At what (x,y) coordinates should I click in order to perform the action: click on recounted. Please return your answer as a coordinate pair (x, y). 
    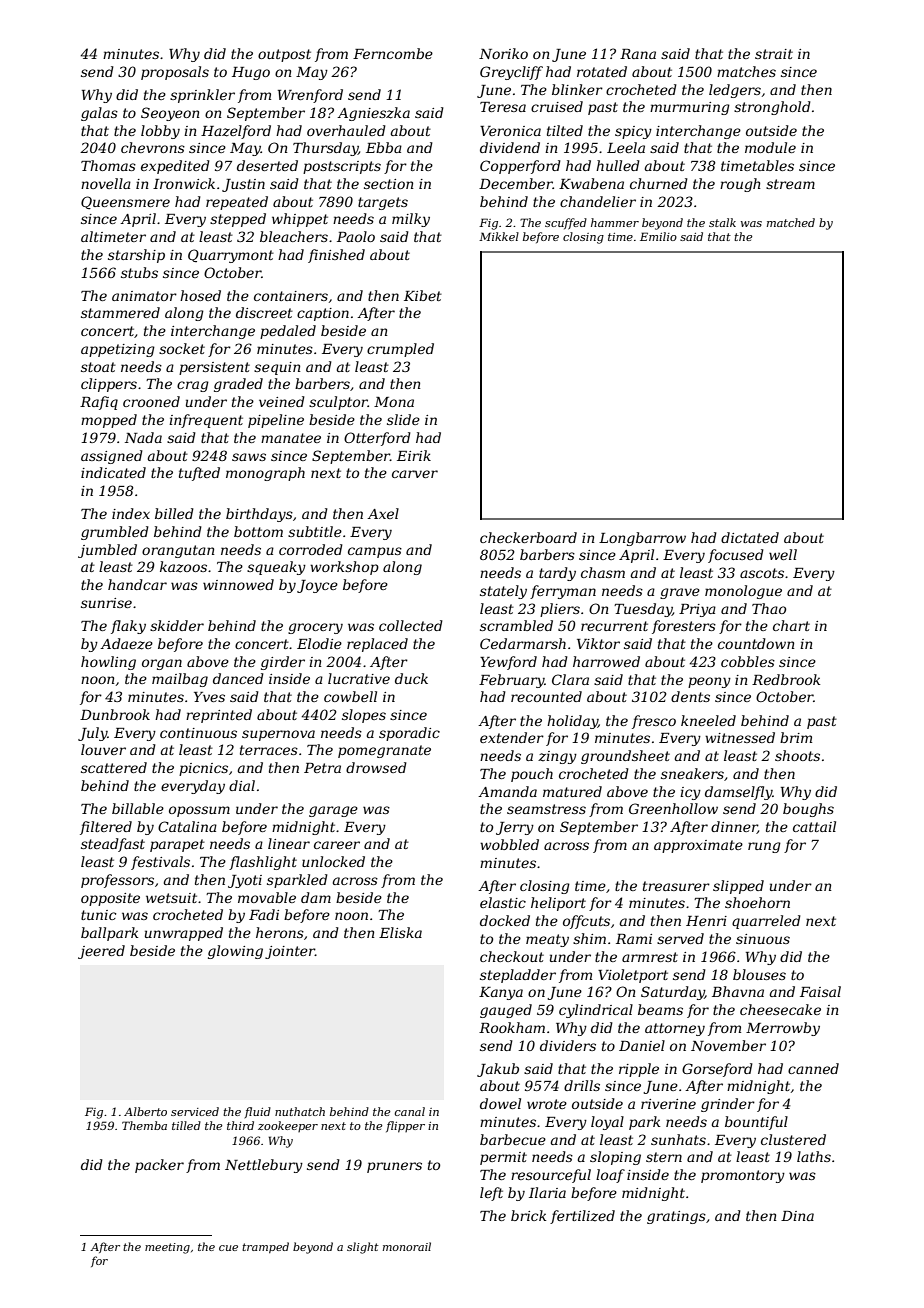
    Looking at the image, I should click on (546, 696).
